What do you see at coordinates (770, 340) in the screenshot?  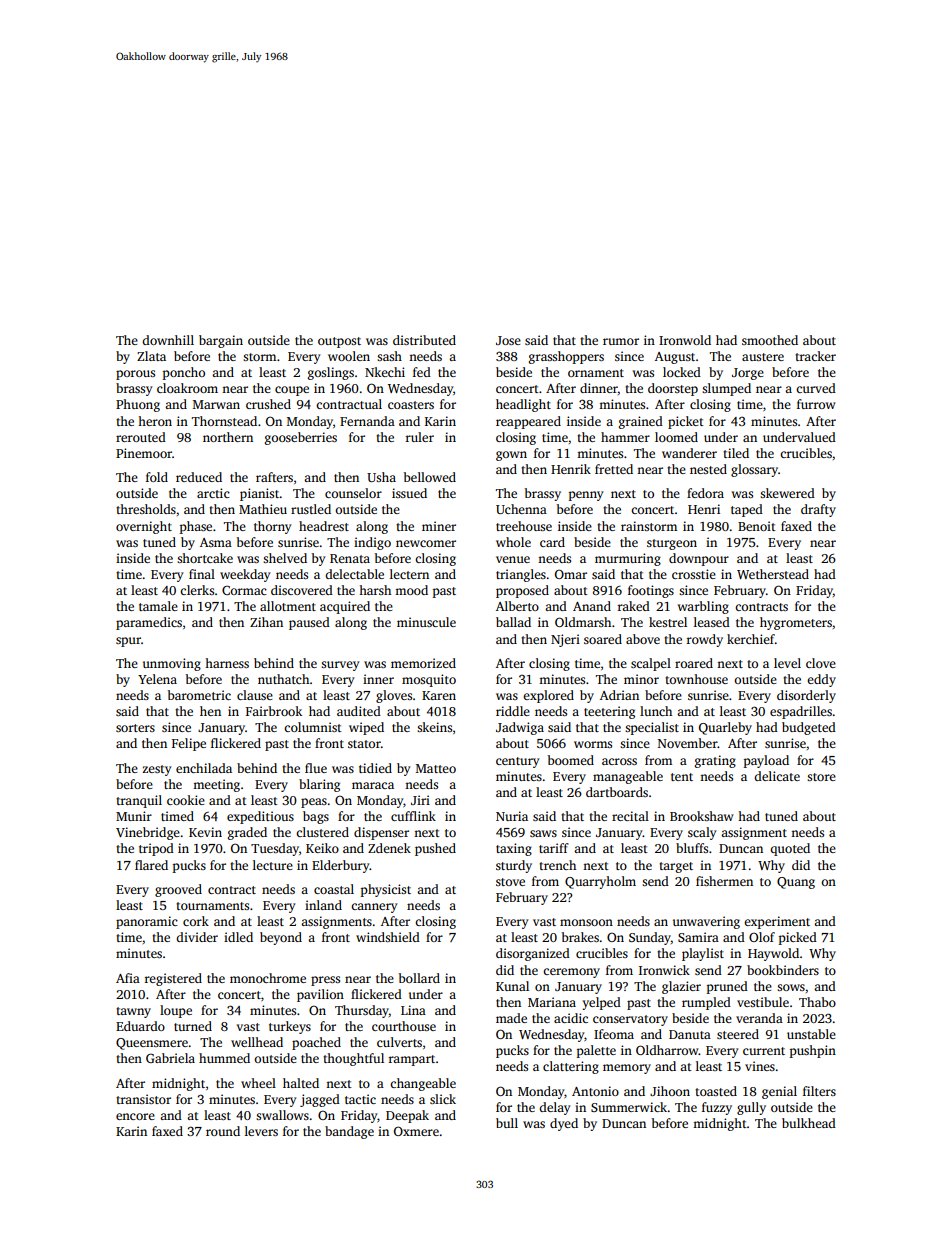 I see `smoothed` at bounding box center [770, 340].
